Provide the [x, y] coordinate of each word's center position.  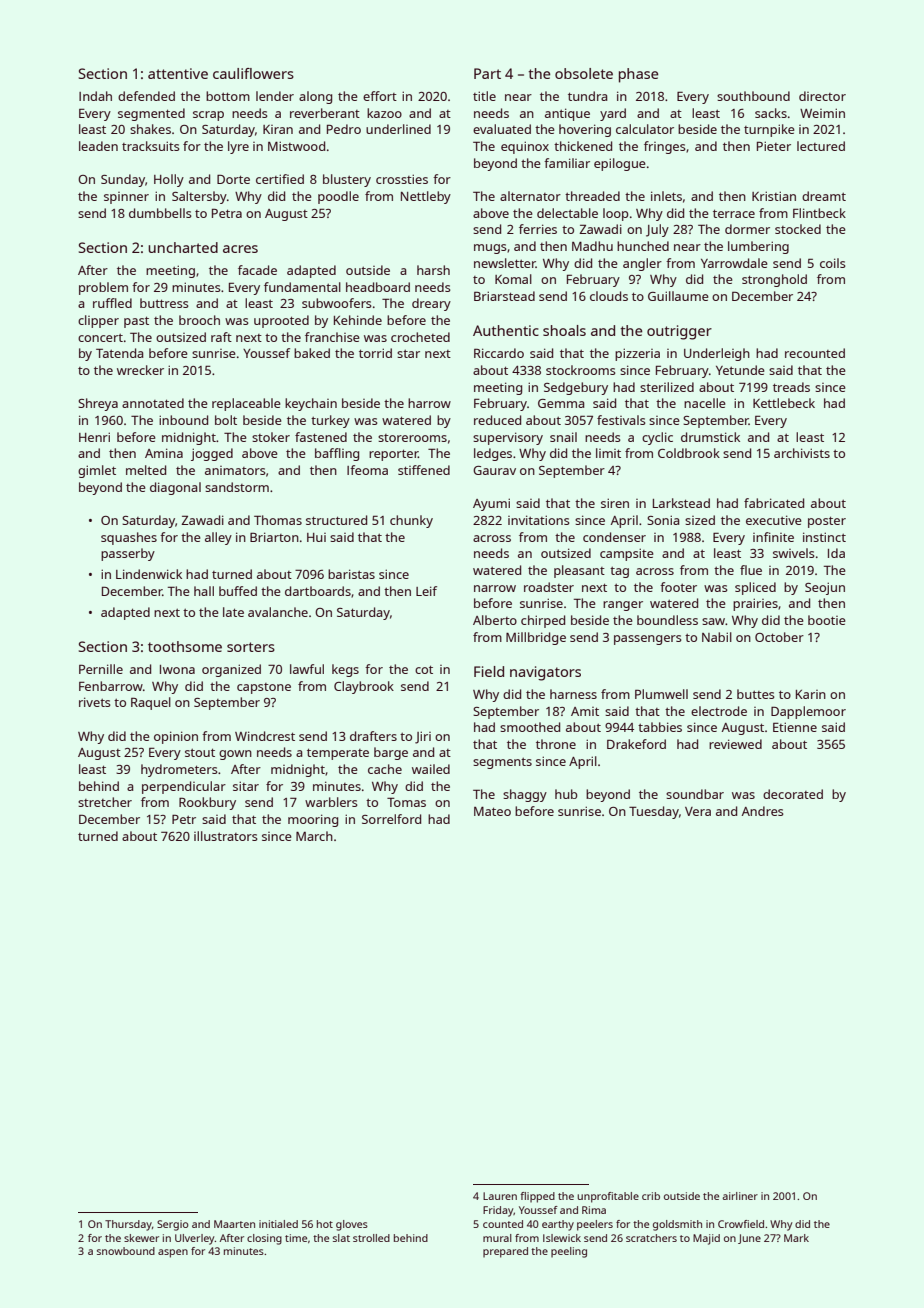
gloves [352, 1225]
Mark [796, 1238]
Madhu [592, 246]
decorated [793, 794]
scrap [208, 116]
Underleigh [717, 354]
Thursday [128, 1225]
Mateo [492, 811]
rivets [95, 702]
